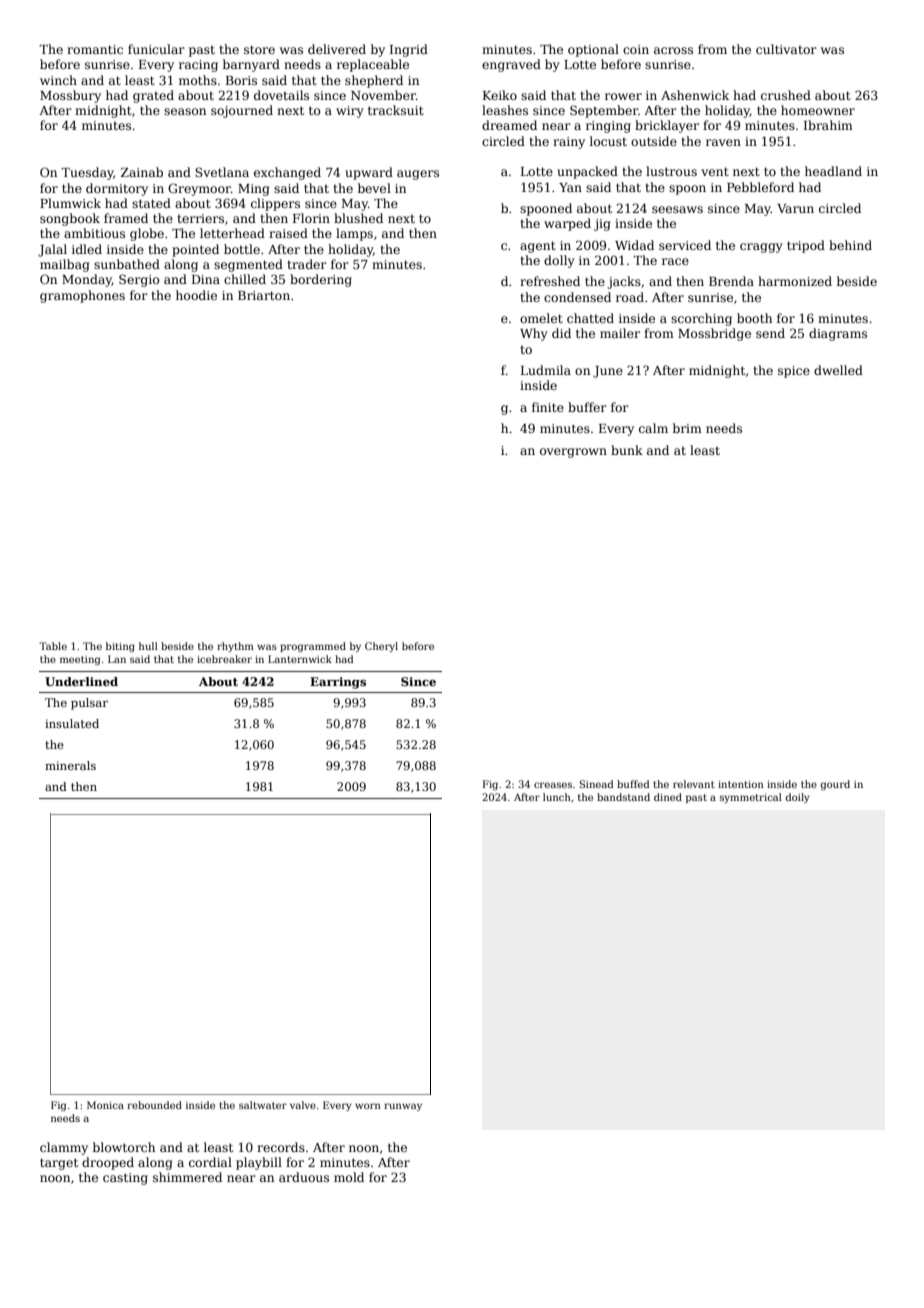  What do you see at coordinates (633, 784) in the screenshot?
I see `buffed` at bounding box center [633, 784].
